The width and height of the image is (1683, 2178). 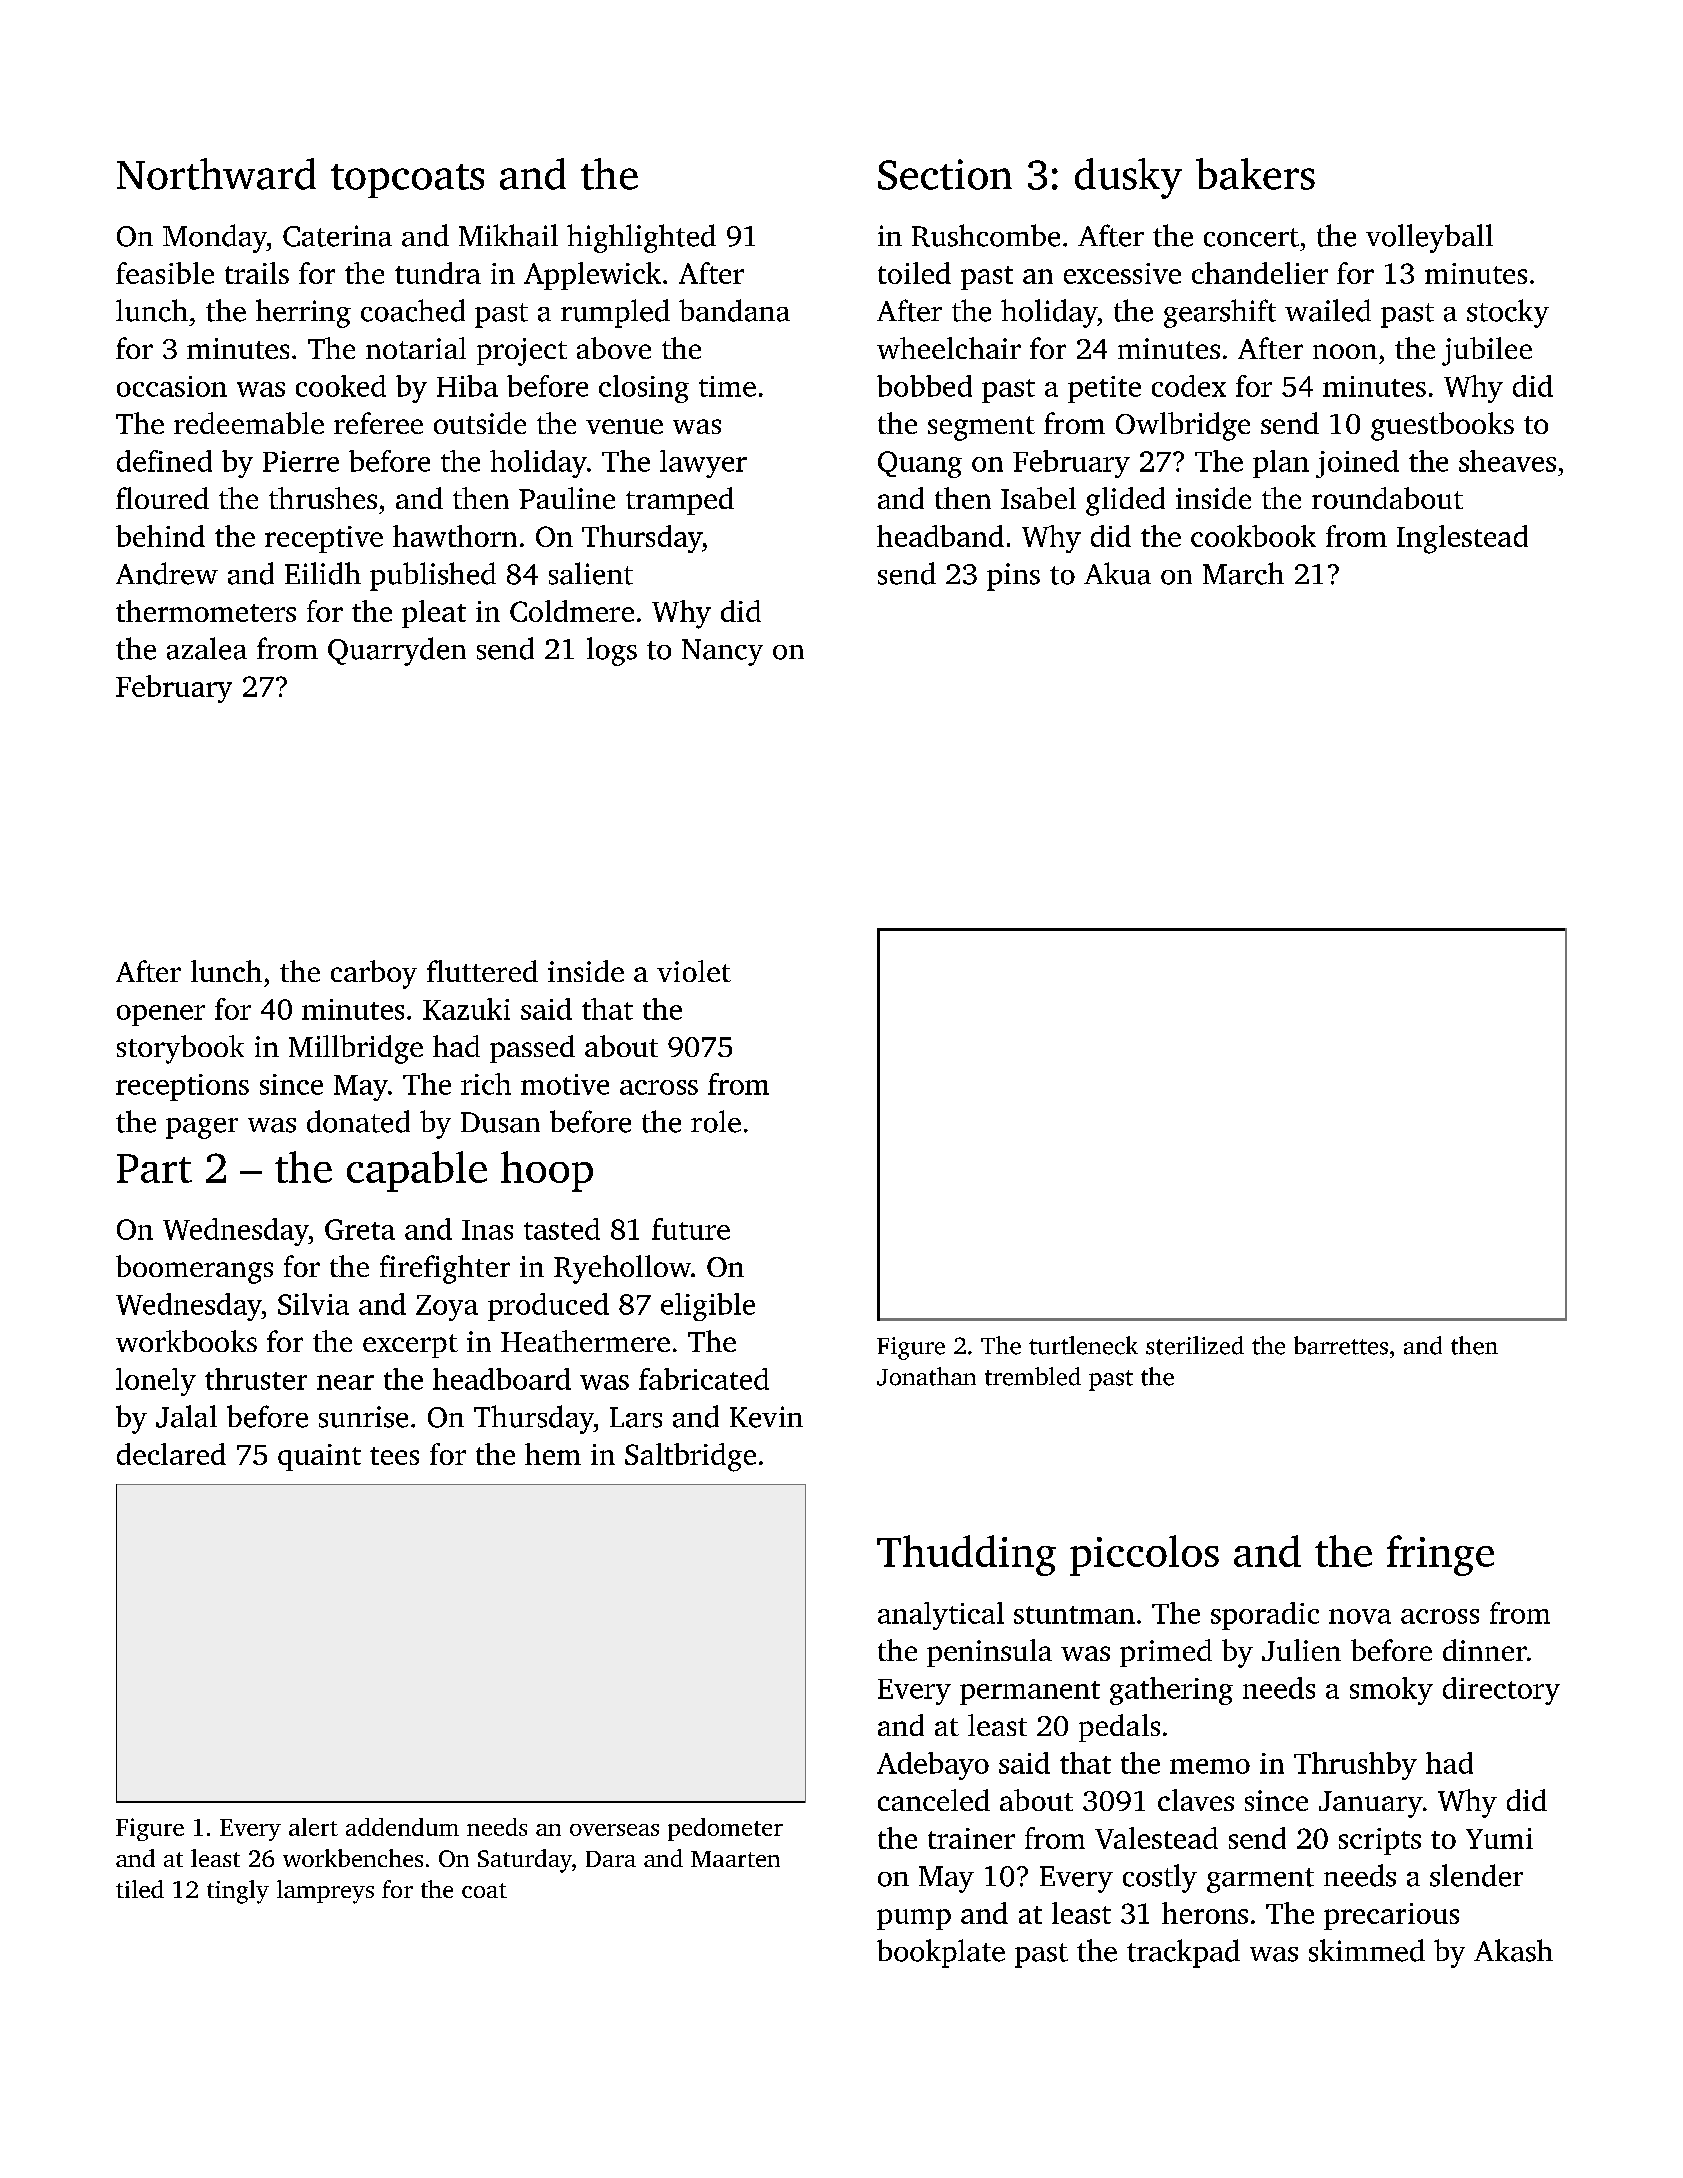 I want to click on lampreys, so click(x=325, y=1892).
